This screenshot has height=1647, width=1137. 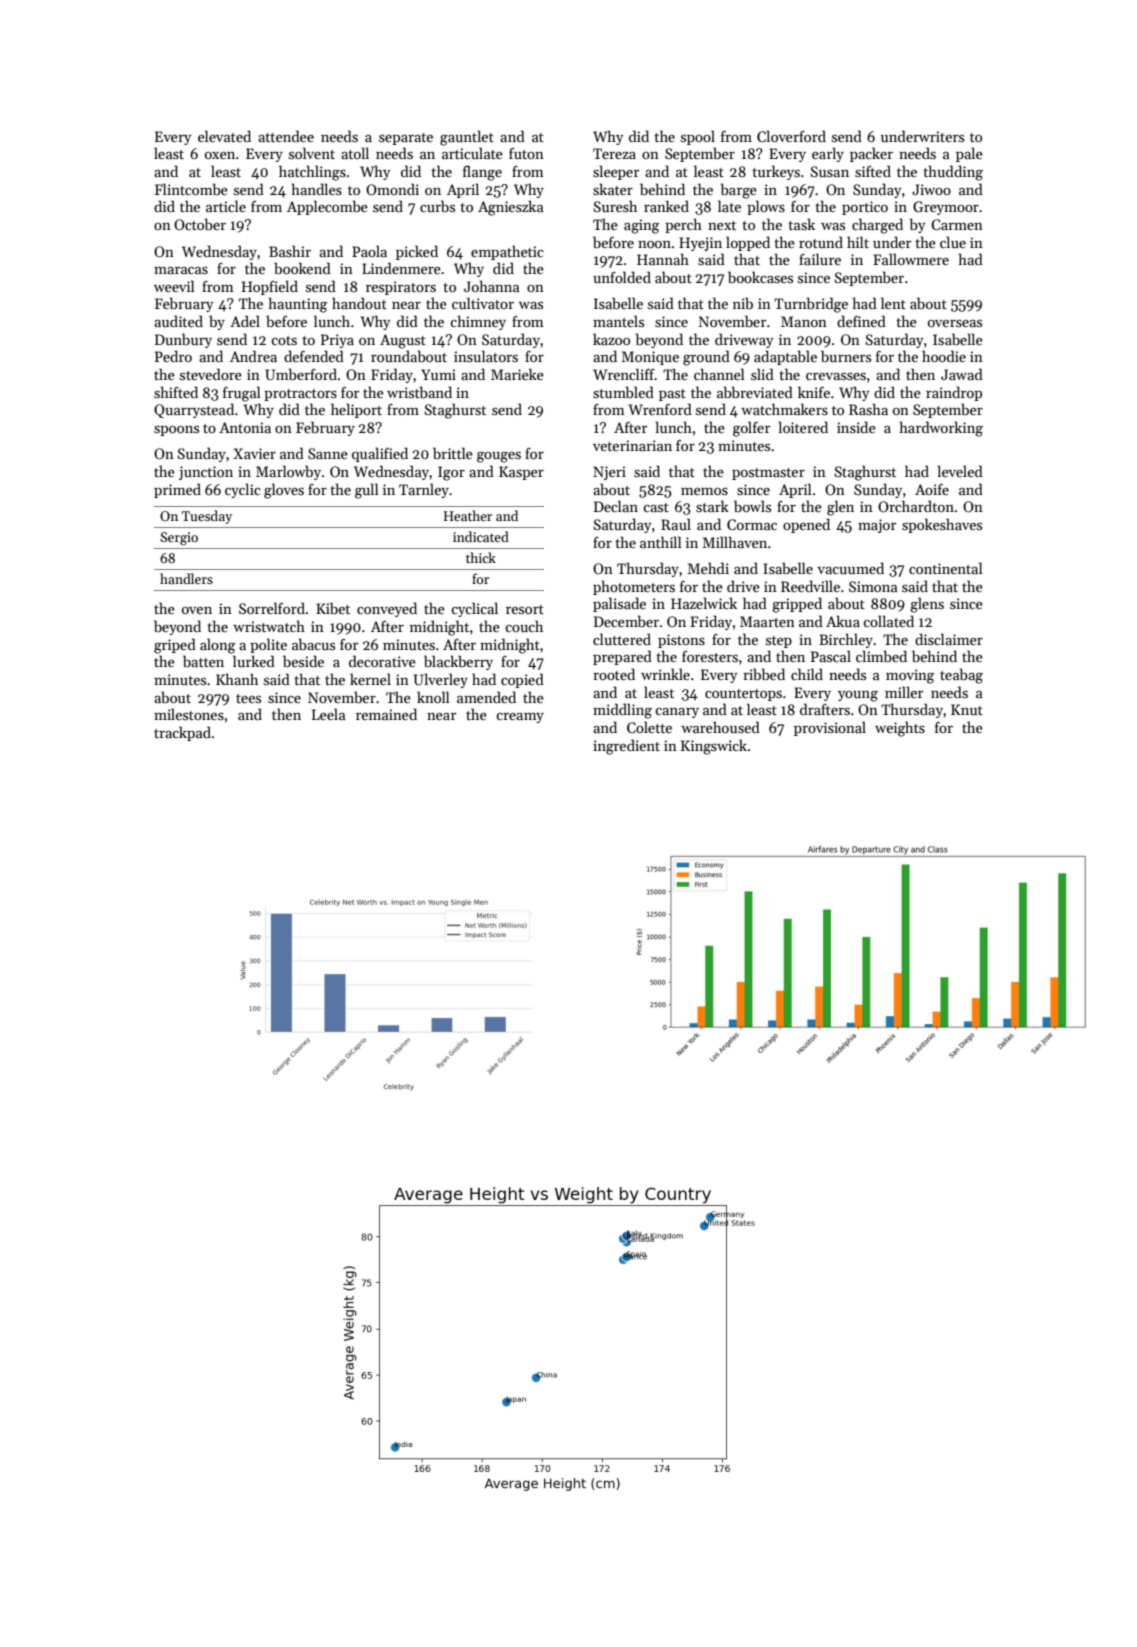 What do you see at coordinates (369, 251) in the screenshot?
I see `Paola` at bounding box center [369, 251].
